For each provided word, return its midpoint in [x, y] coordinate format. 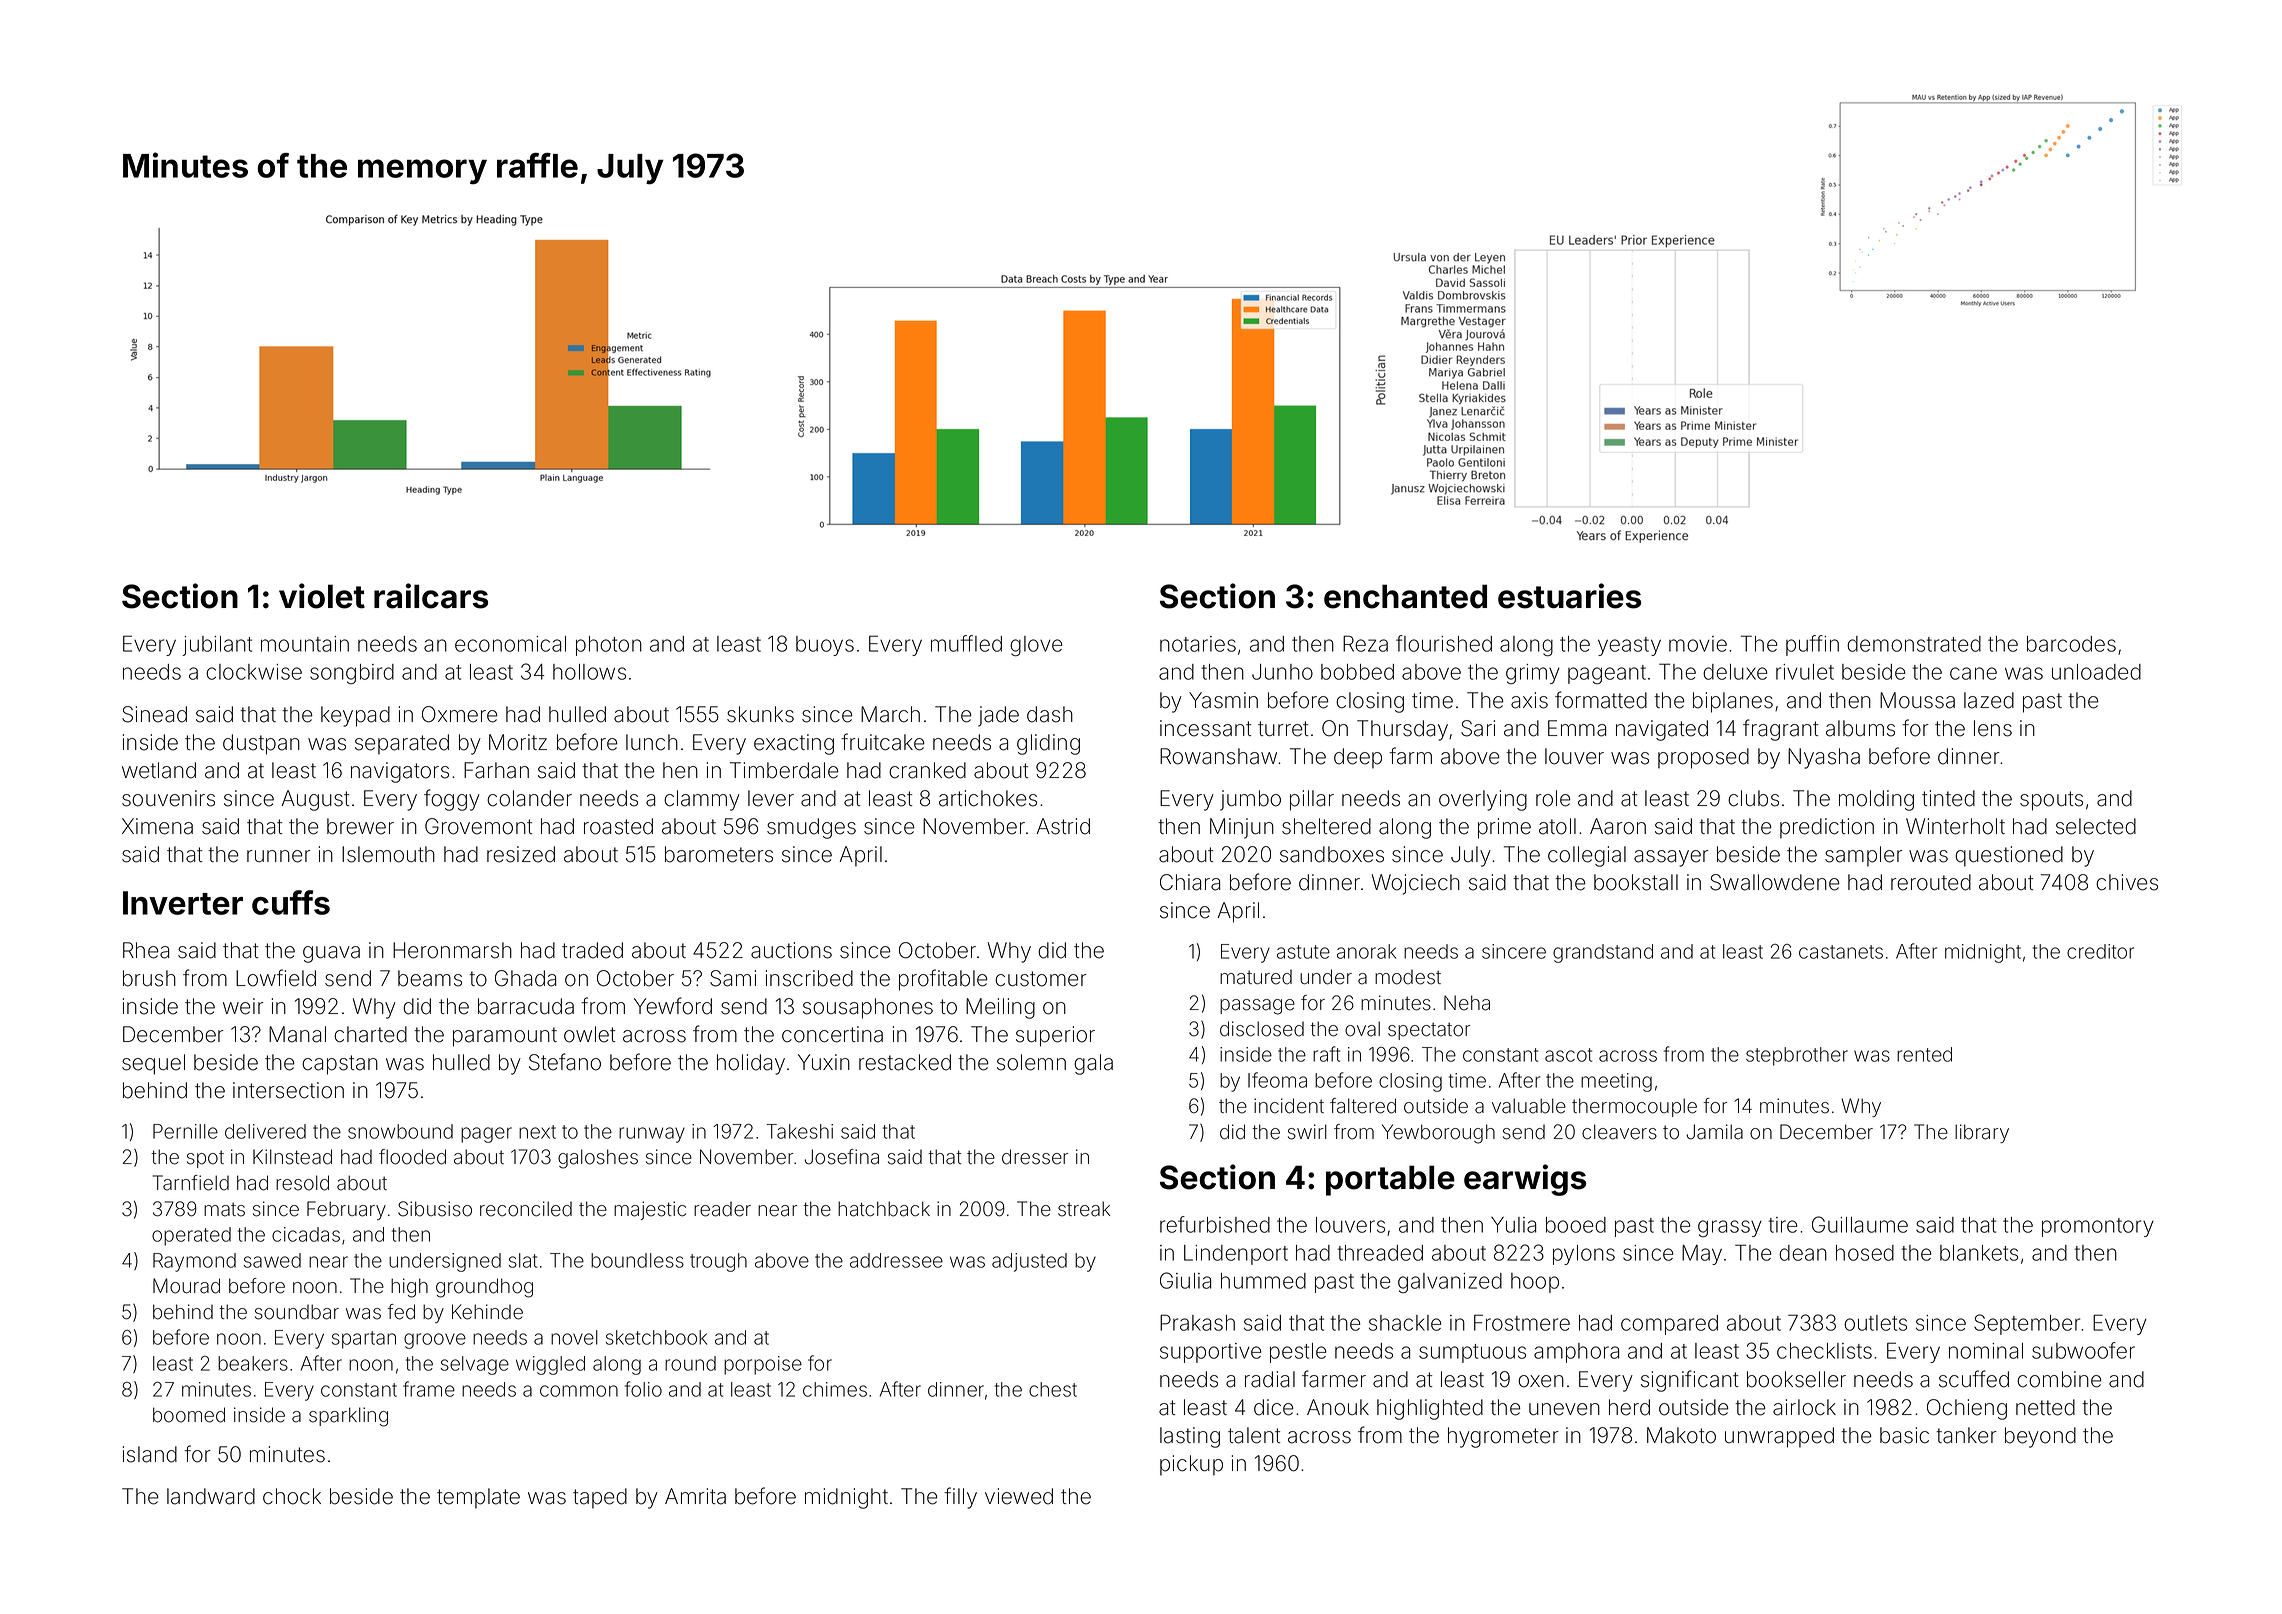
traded [592, 950]
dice [1274, 1407]
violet [322, 596]
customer [1041, 979]
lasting [1190, 1437]
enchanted [1405, 596]
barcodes [2071, 644]
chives [2127, 882]
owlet [589, 1034]
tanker [1966, 1435]
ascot [1568, 1055]
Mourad [186, 1286]
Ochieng [1967, 1409]
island [150, 1454]
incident [1289, 1106]
